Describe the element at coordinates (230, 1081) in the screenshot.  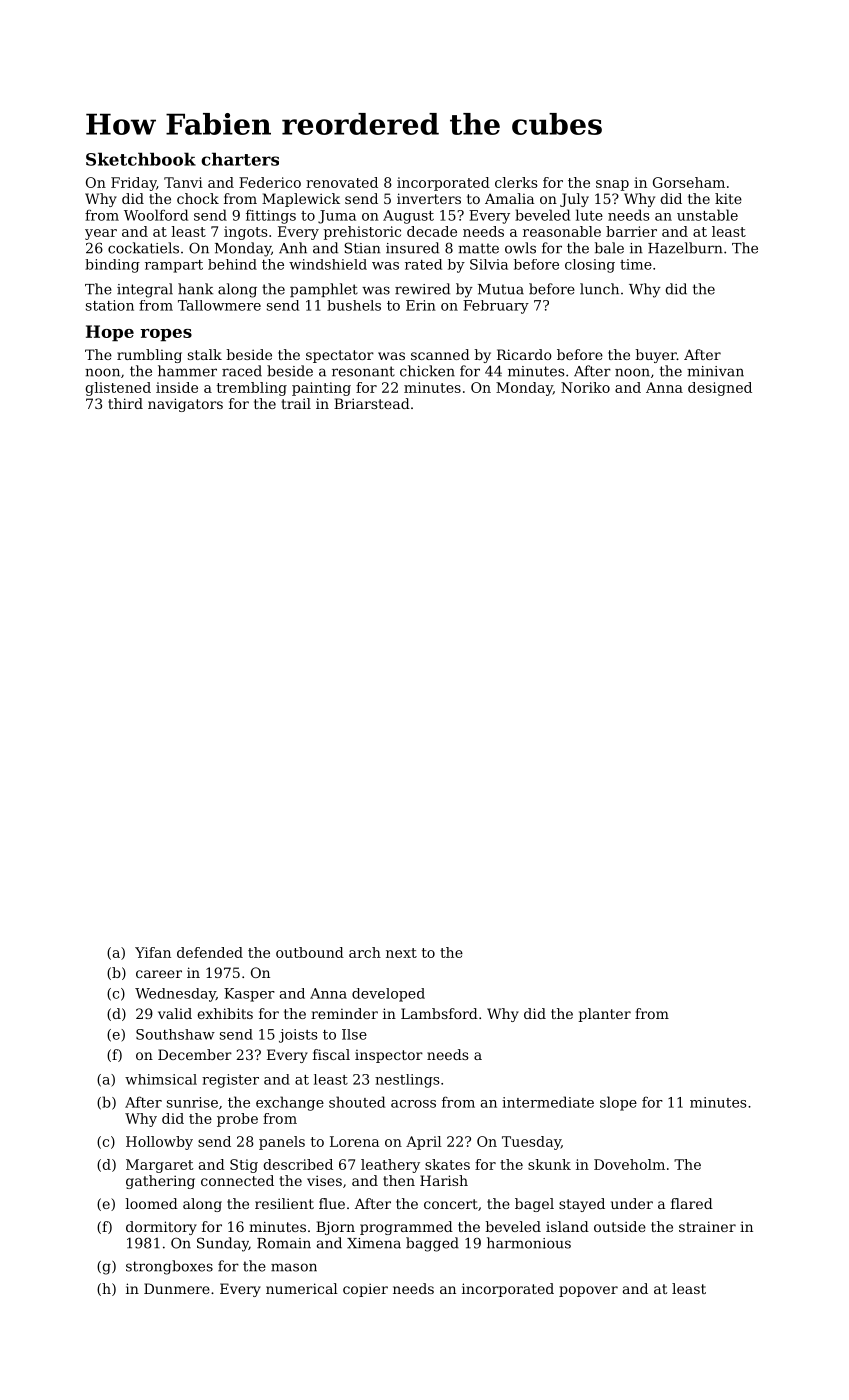
I see `register` at that location.
